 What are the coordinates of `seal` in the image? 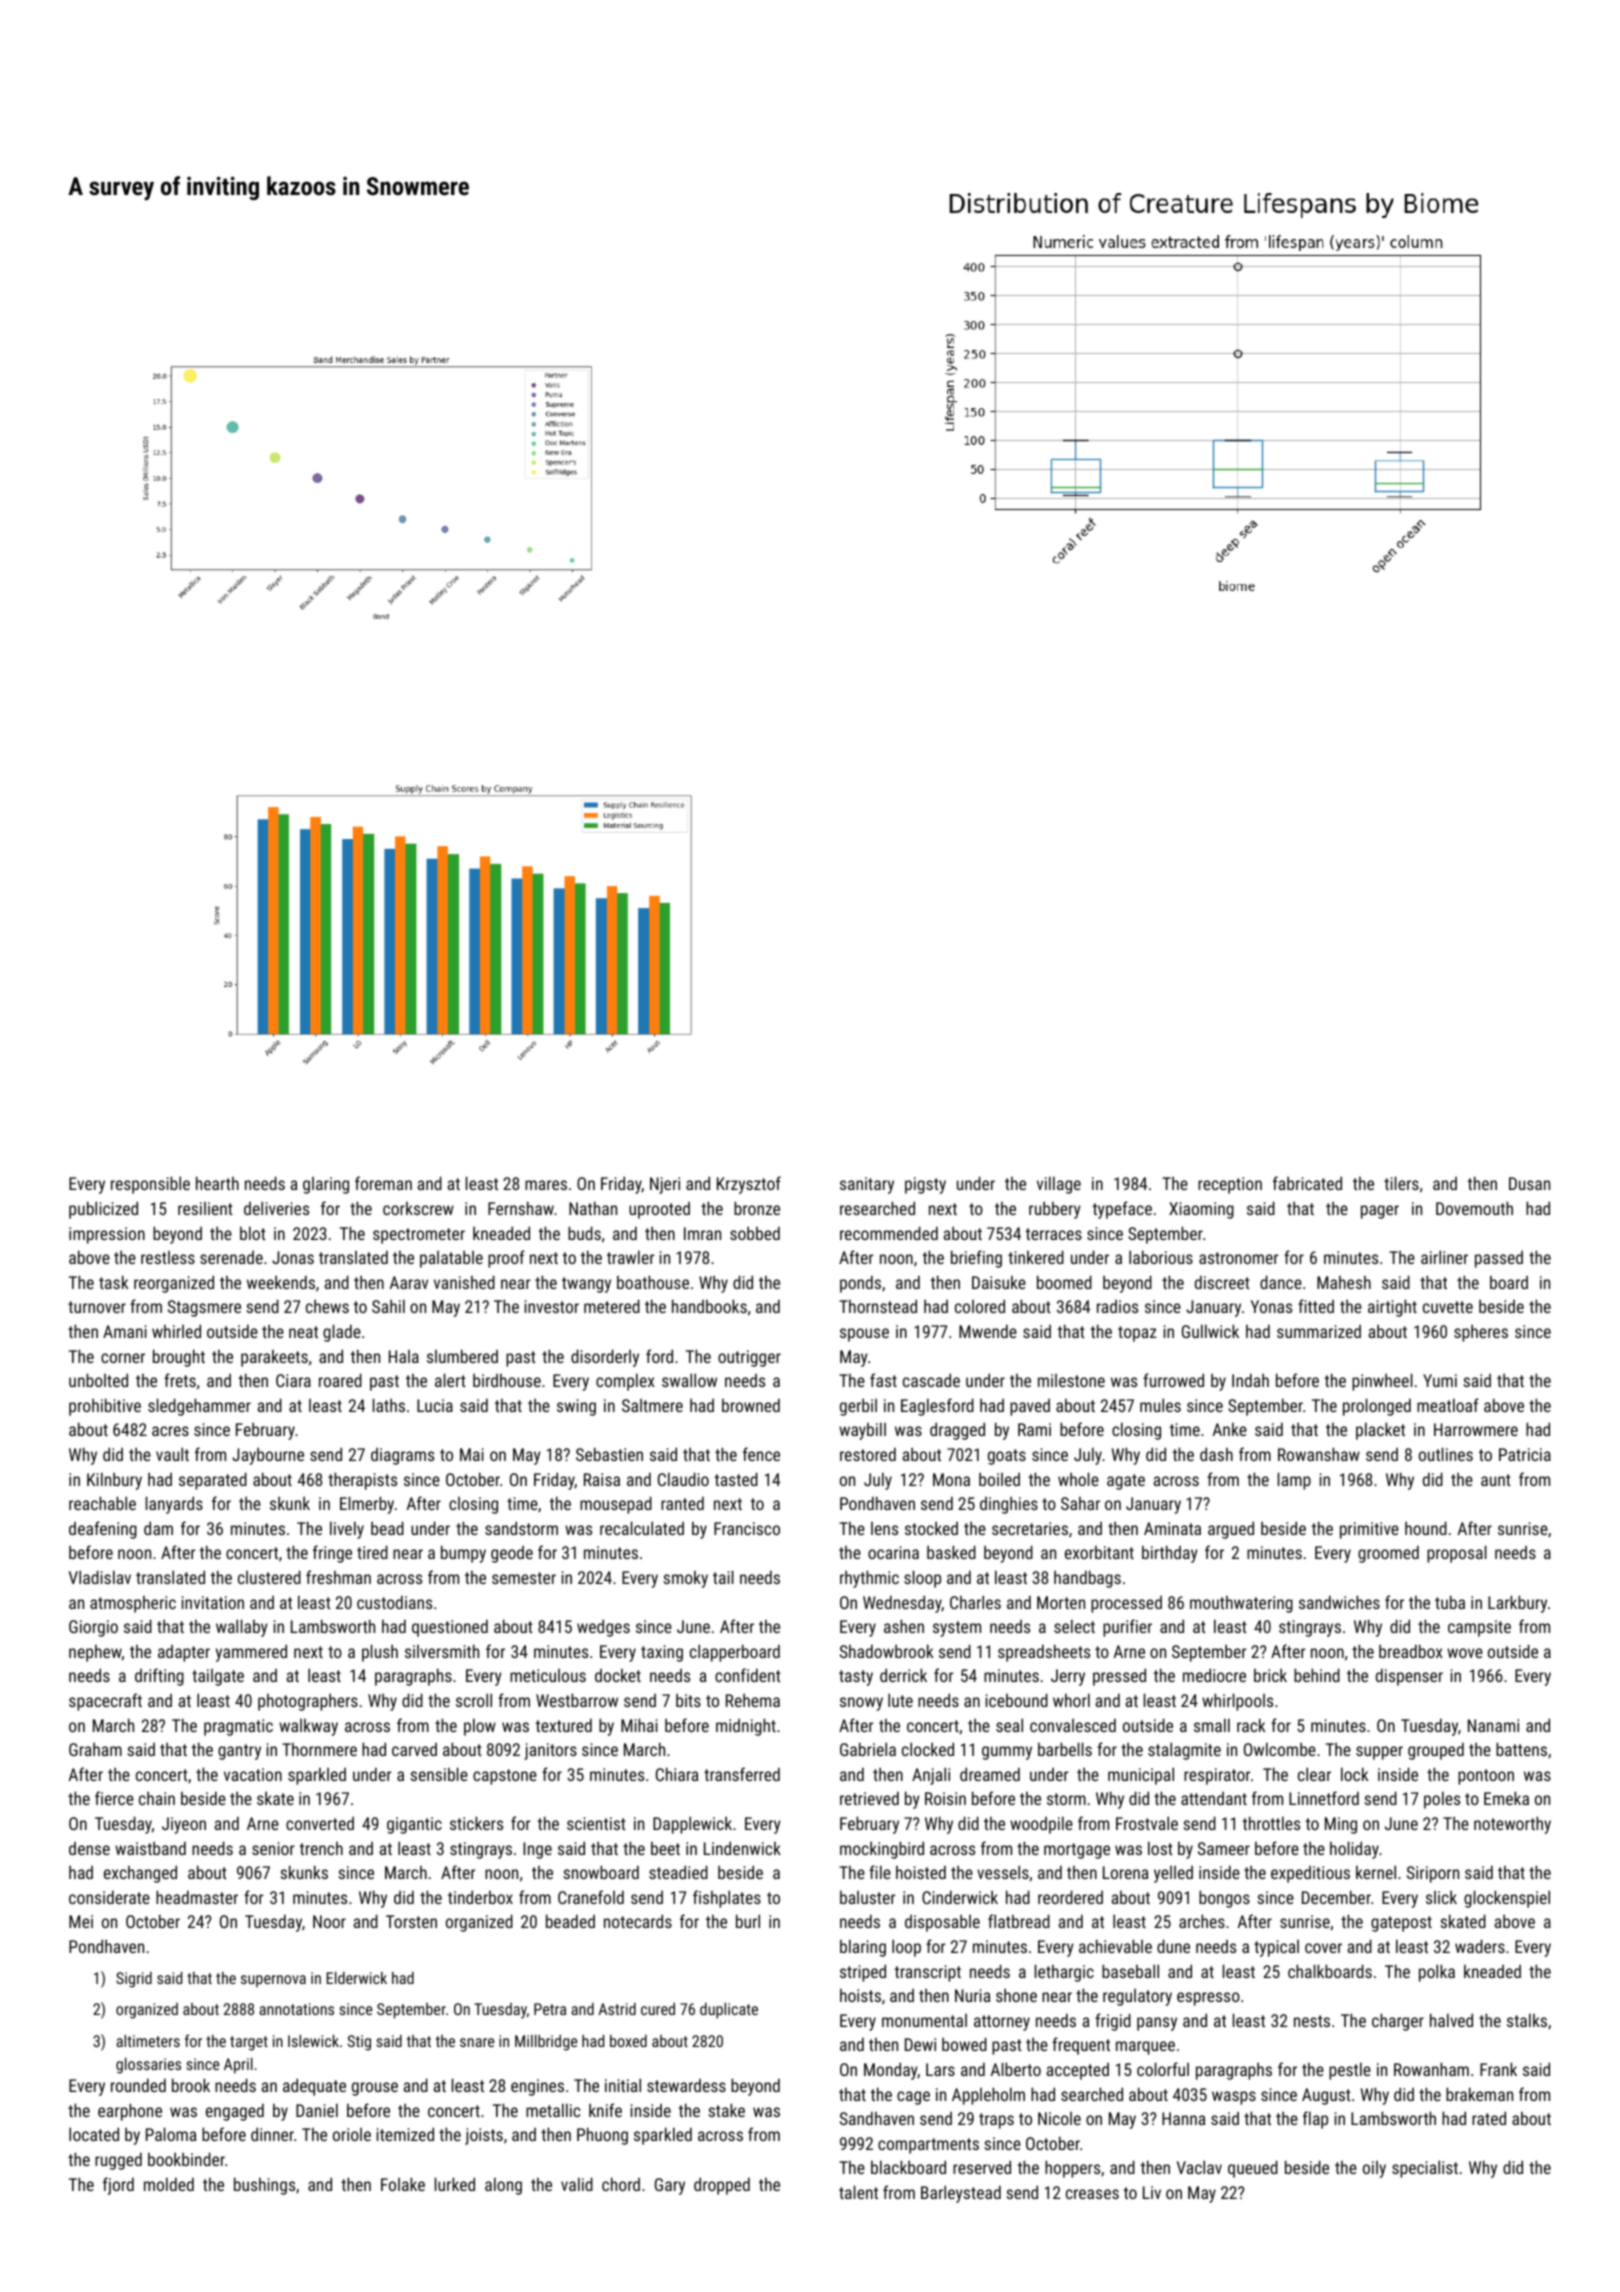 It's located at (1009, 1725).
